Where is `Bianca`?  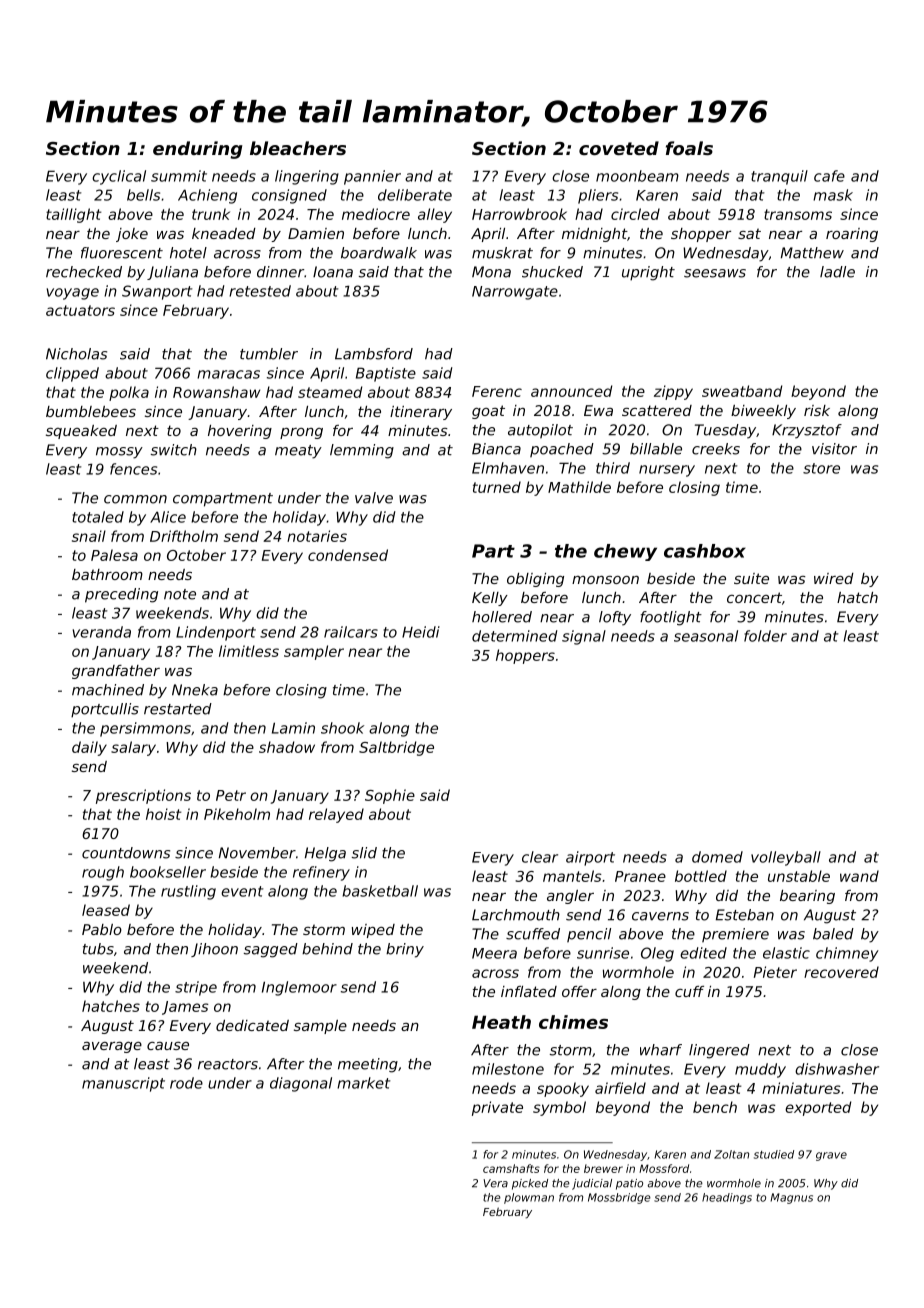
Bianca is located at coordinates (496, 449).
